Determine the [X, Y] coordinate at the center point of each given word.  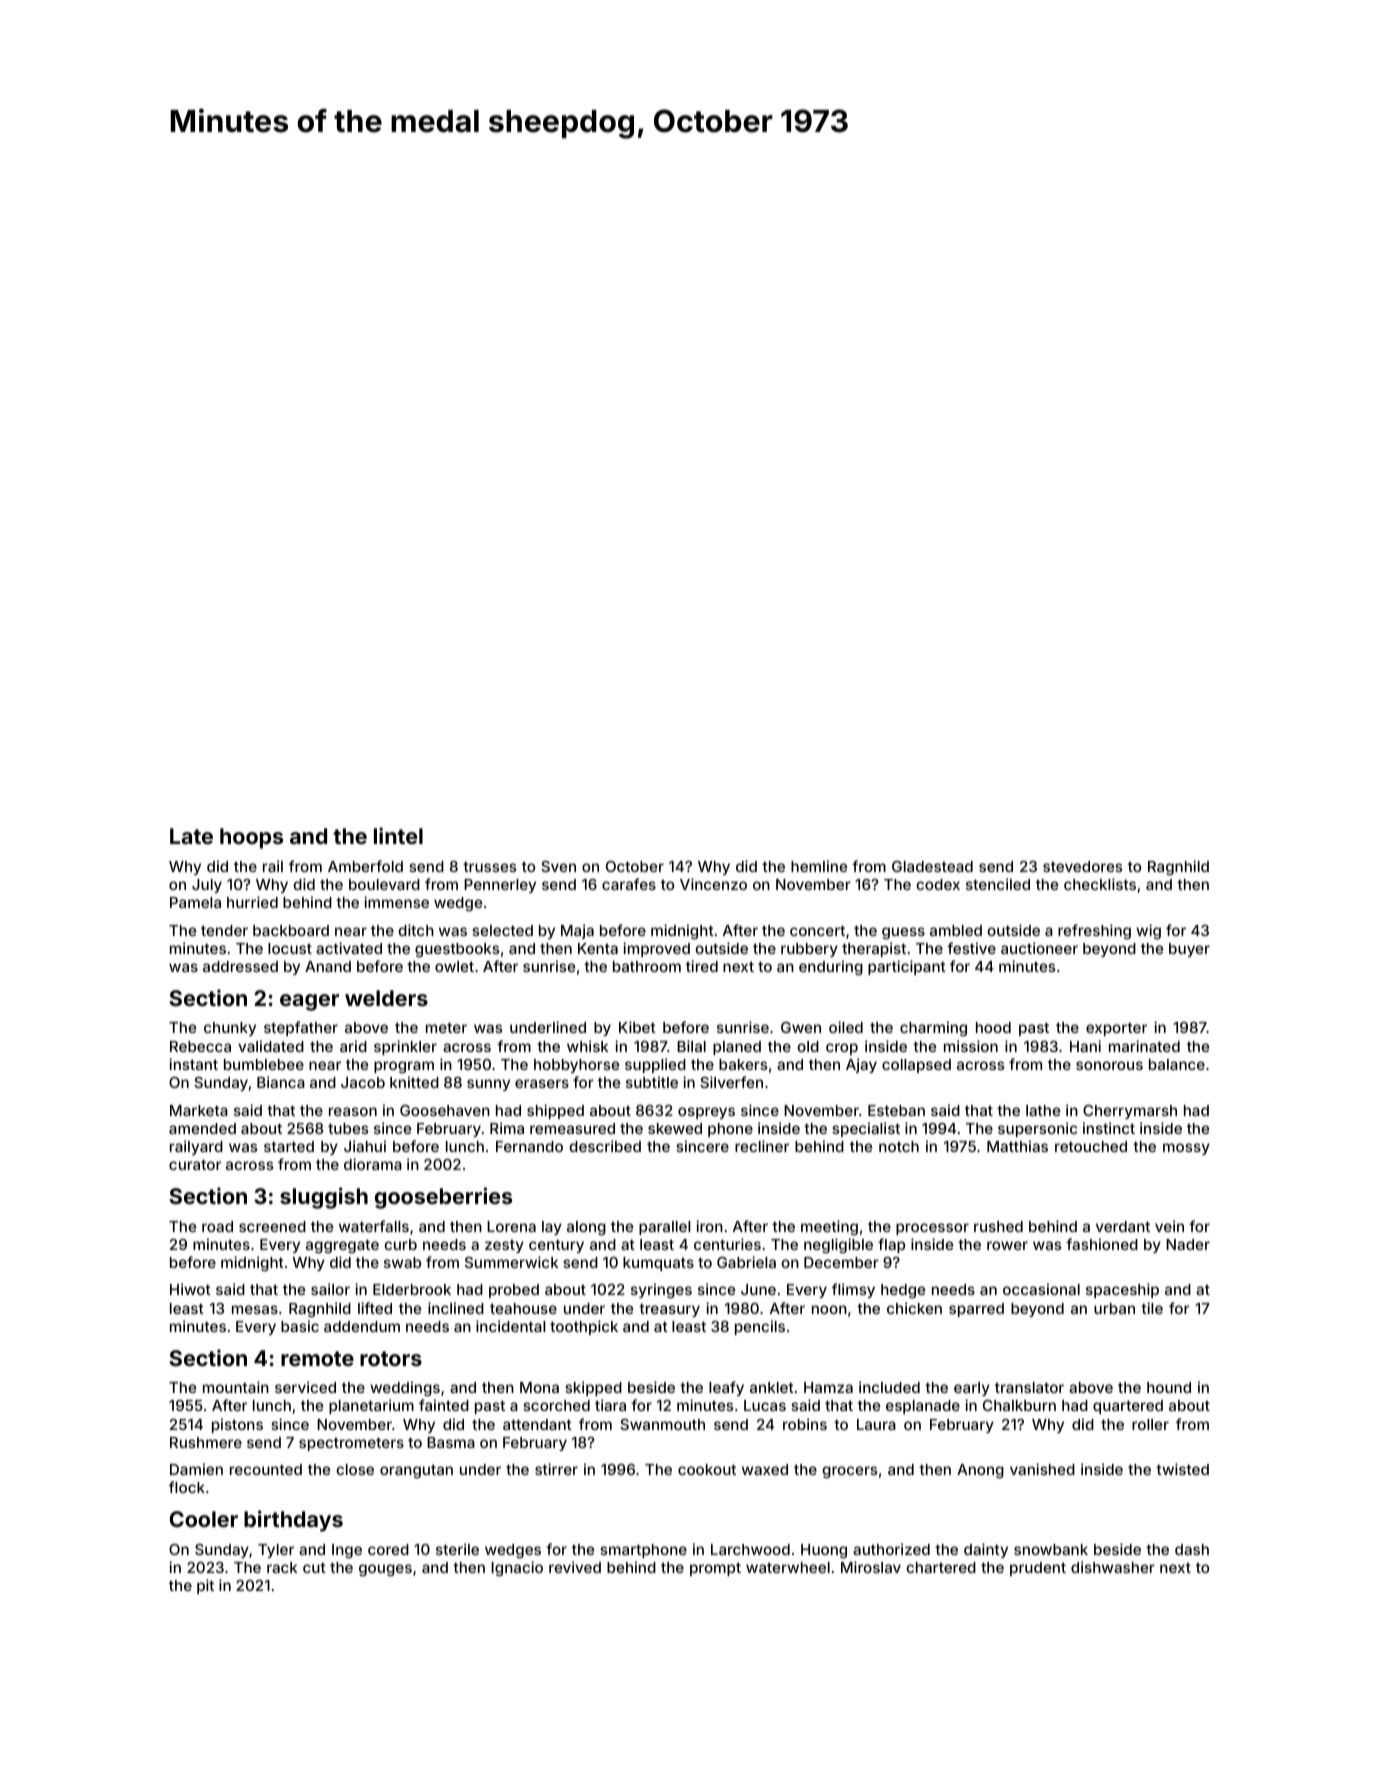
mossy [1186, 1149]
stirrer [556, 1469]
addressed [240, 966]
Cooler [203, 1519]
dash [1192, 1549]
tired [702, 966]
